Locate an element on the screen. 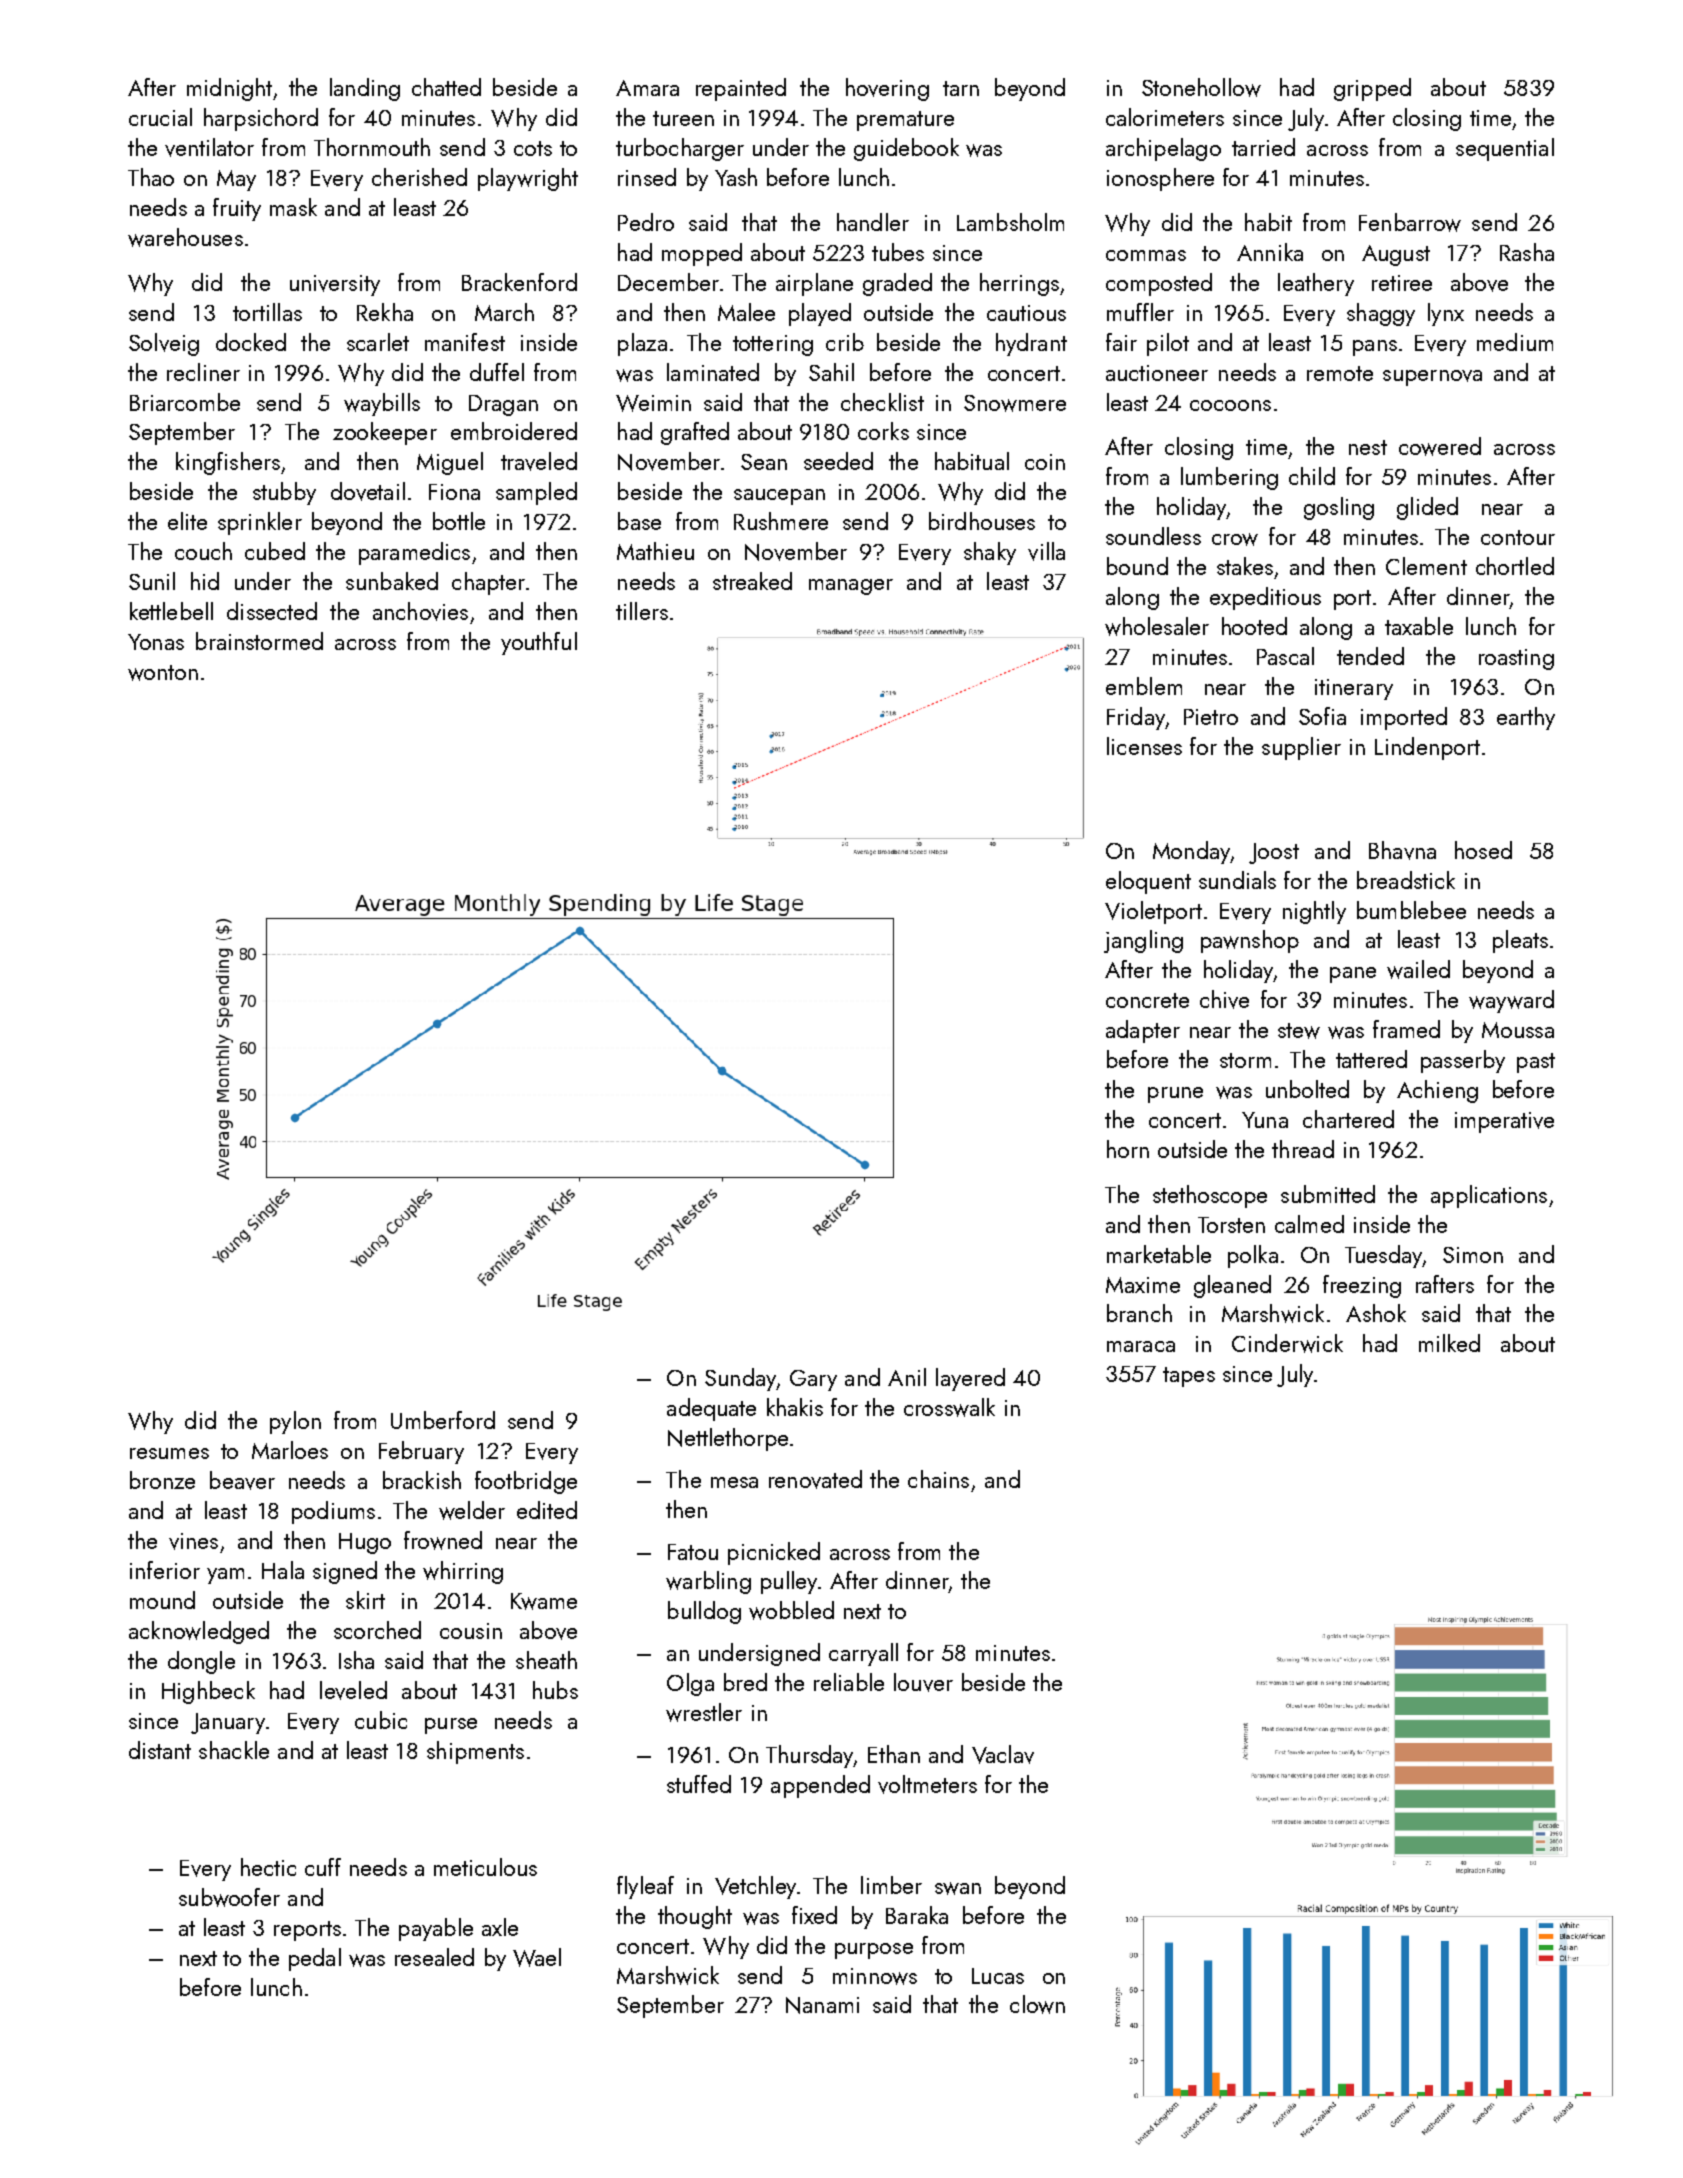  chatted is located at coordinates (446, 87).
